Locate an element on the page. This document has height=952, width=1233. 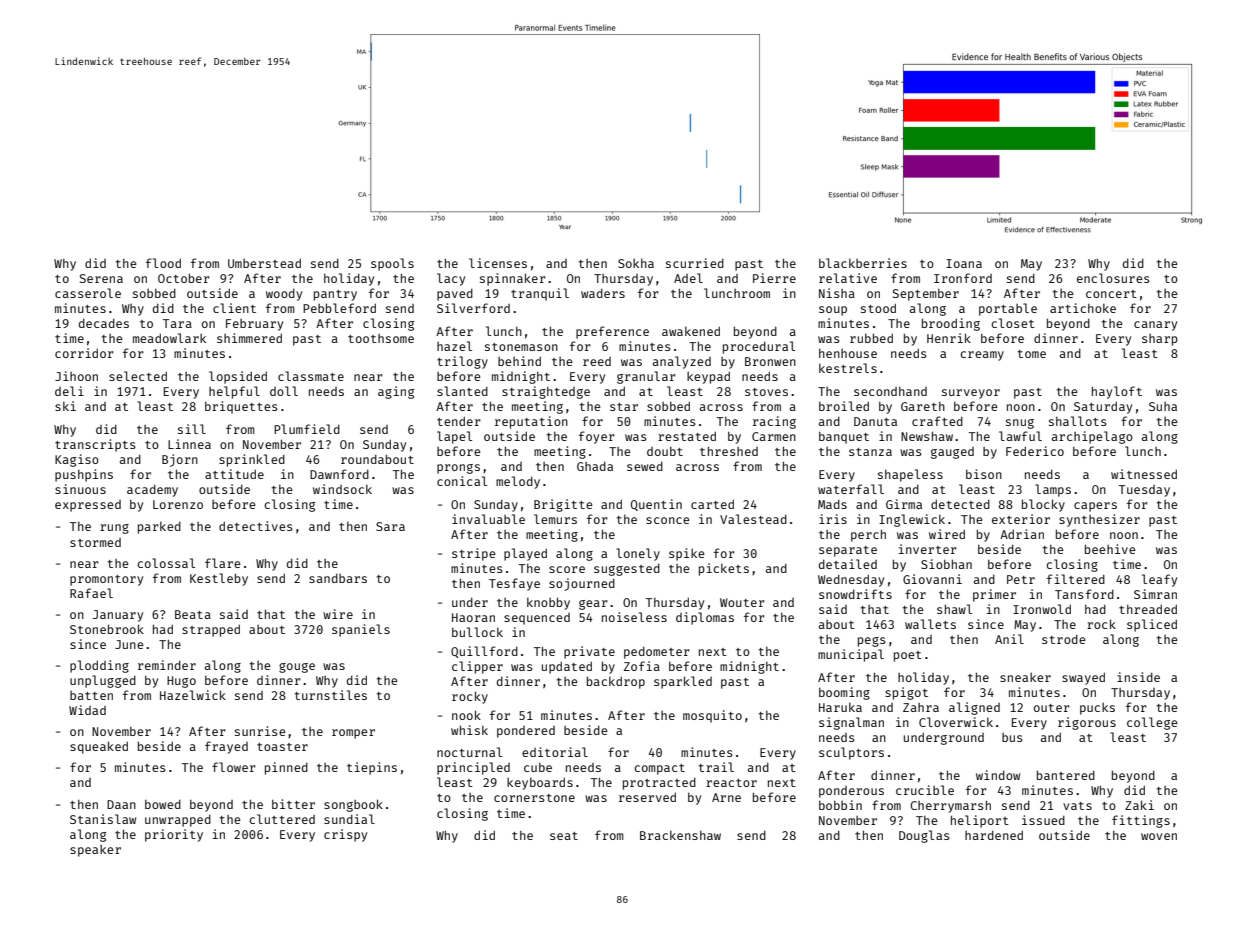
Daan is located at coordinates (121, 804).
